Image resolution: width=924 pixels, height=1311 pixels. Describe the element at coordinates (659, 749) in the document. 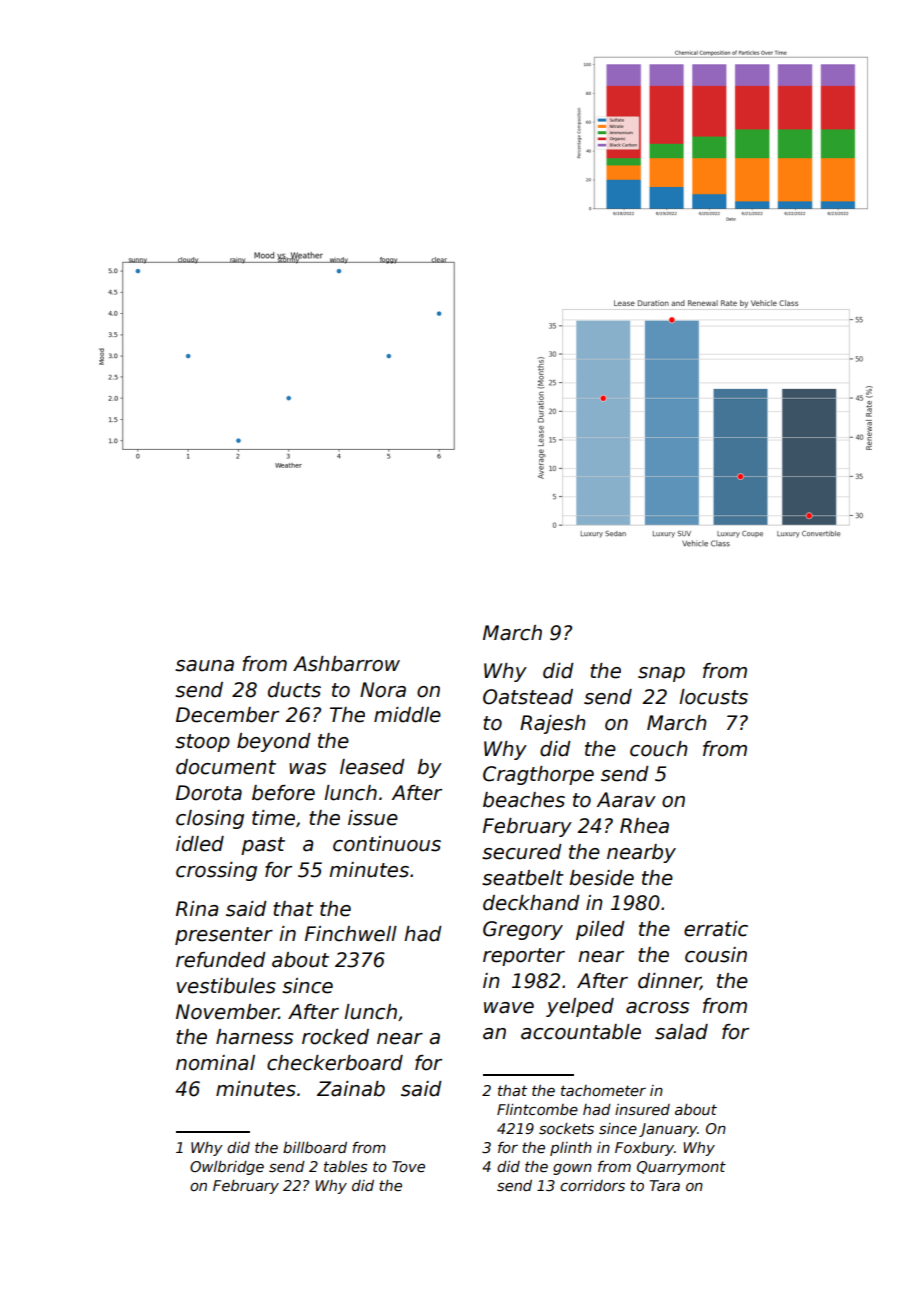

I see `couch` at that location.
